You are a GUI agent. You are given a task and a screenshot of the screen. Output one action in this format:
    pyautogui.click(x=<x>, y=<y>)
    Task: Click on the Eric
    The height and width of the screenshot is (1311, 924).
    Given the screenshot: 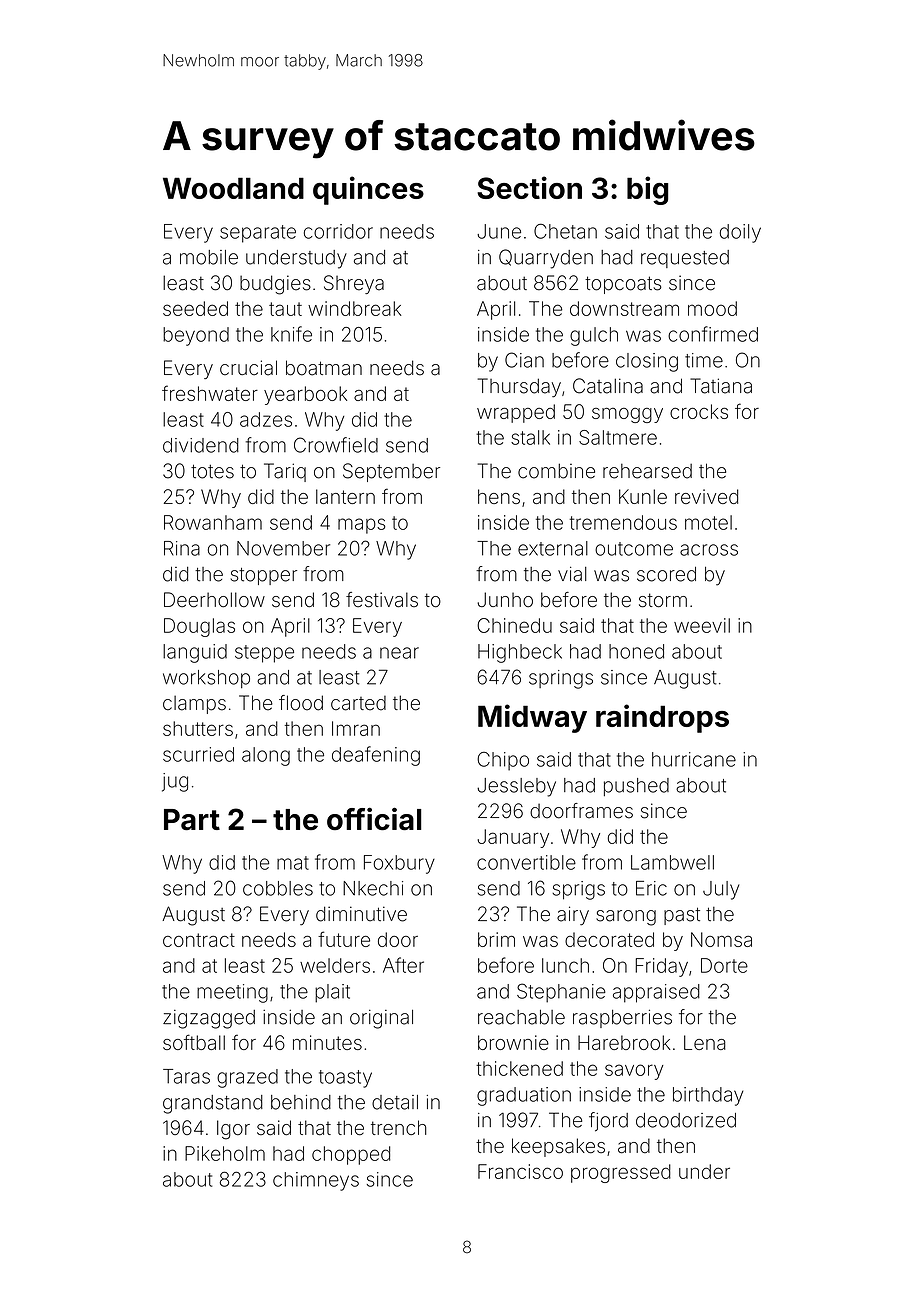 What is the action you would take?
    pyautogui.click(x=651, y=888)
